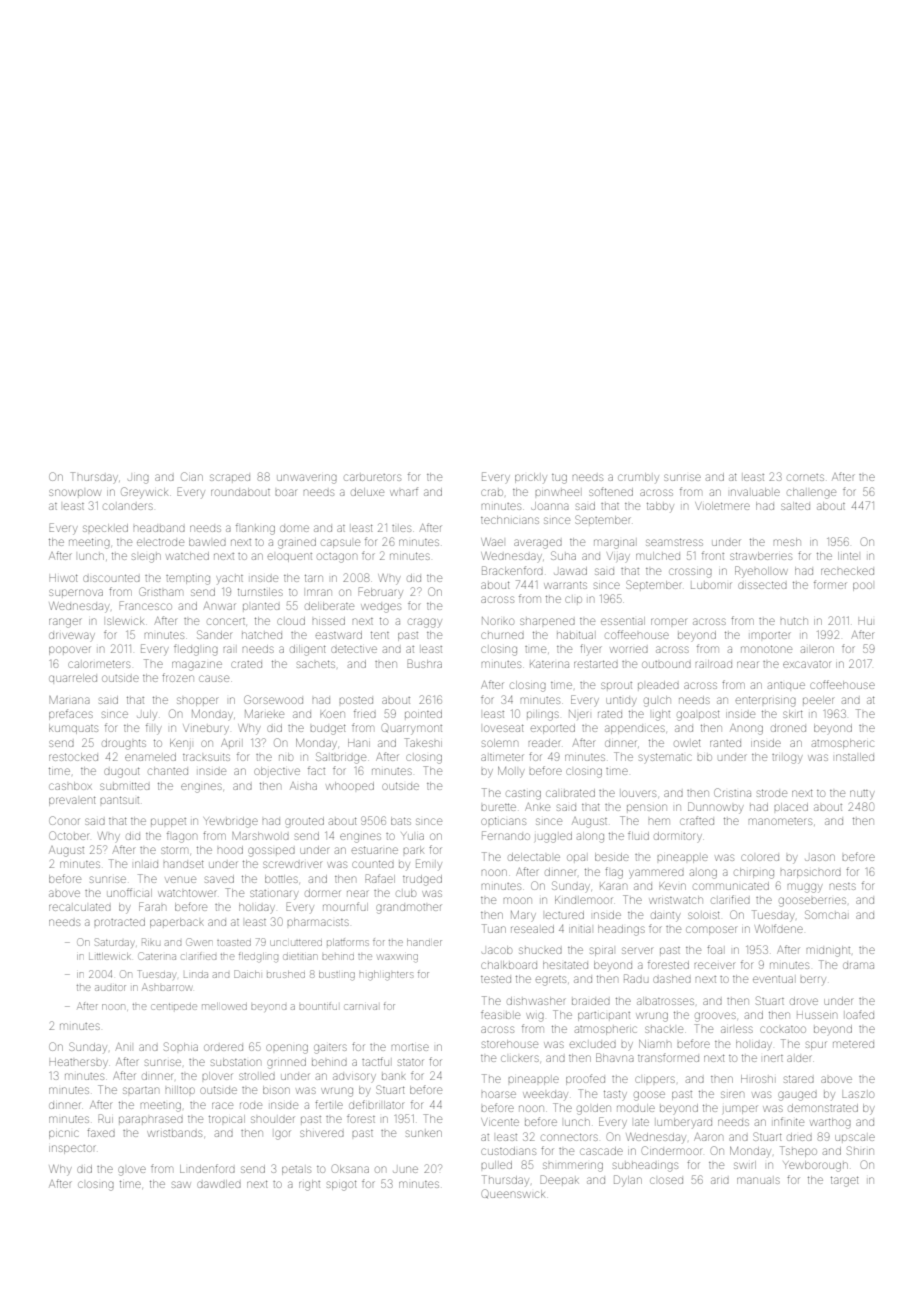 The image size is (924, 1308). I want to click on ranger, so click(65, 623).
